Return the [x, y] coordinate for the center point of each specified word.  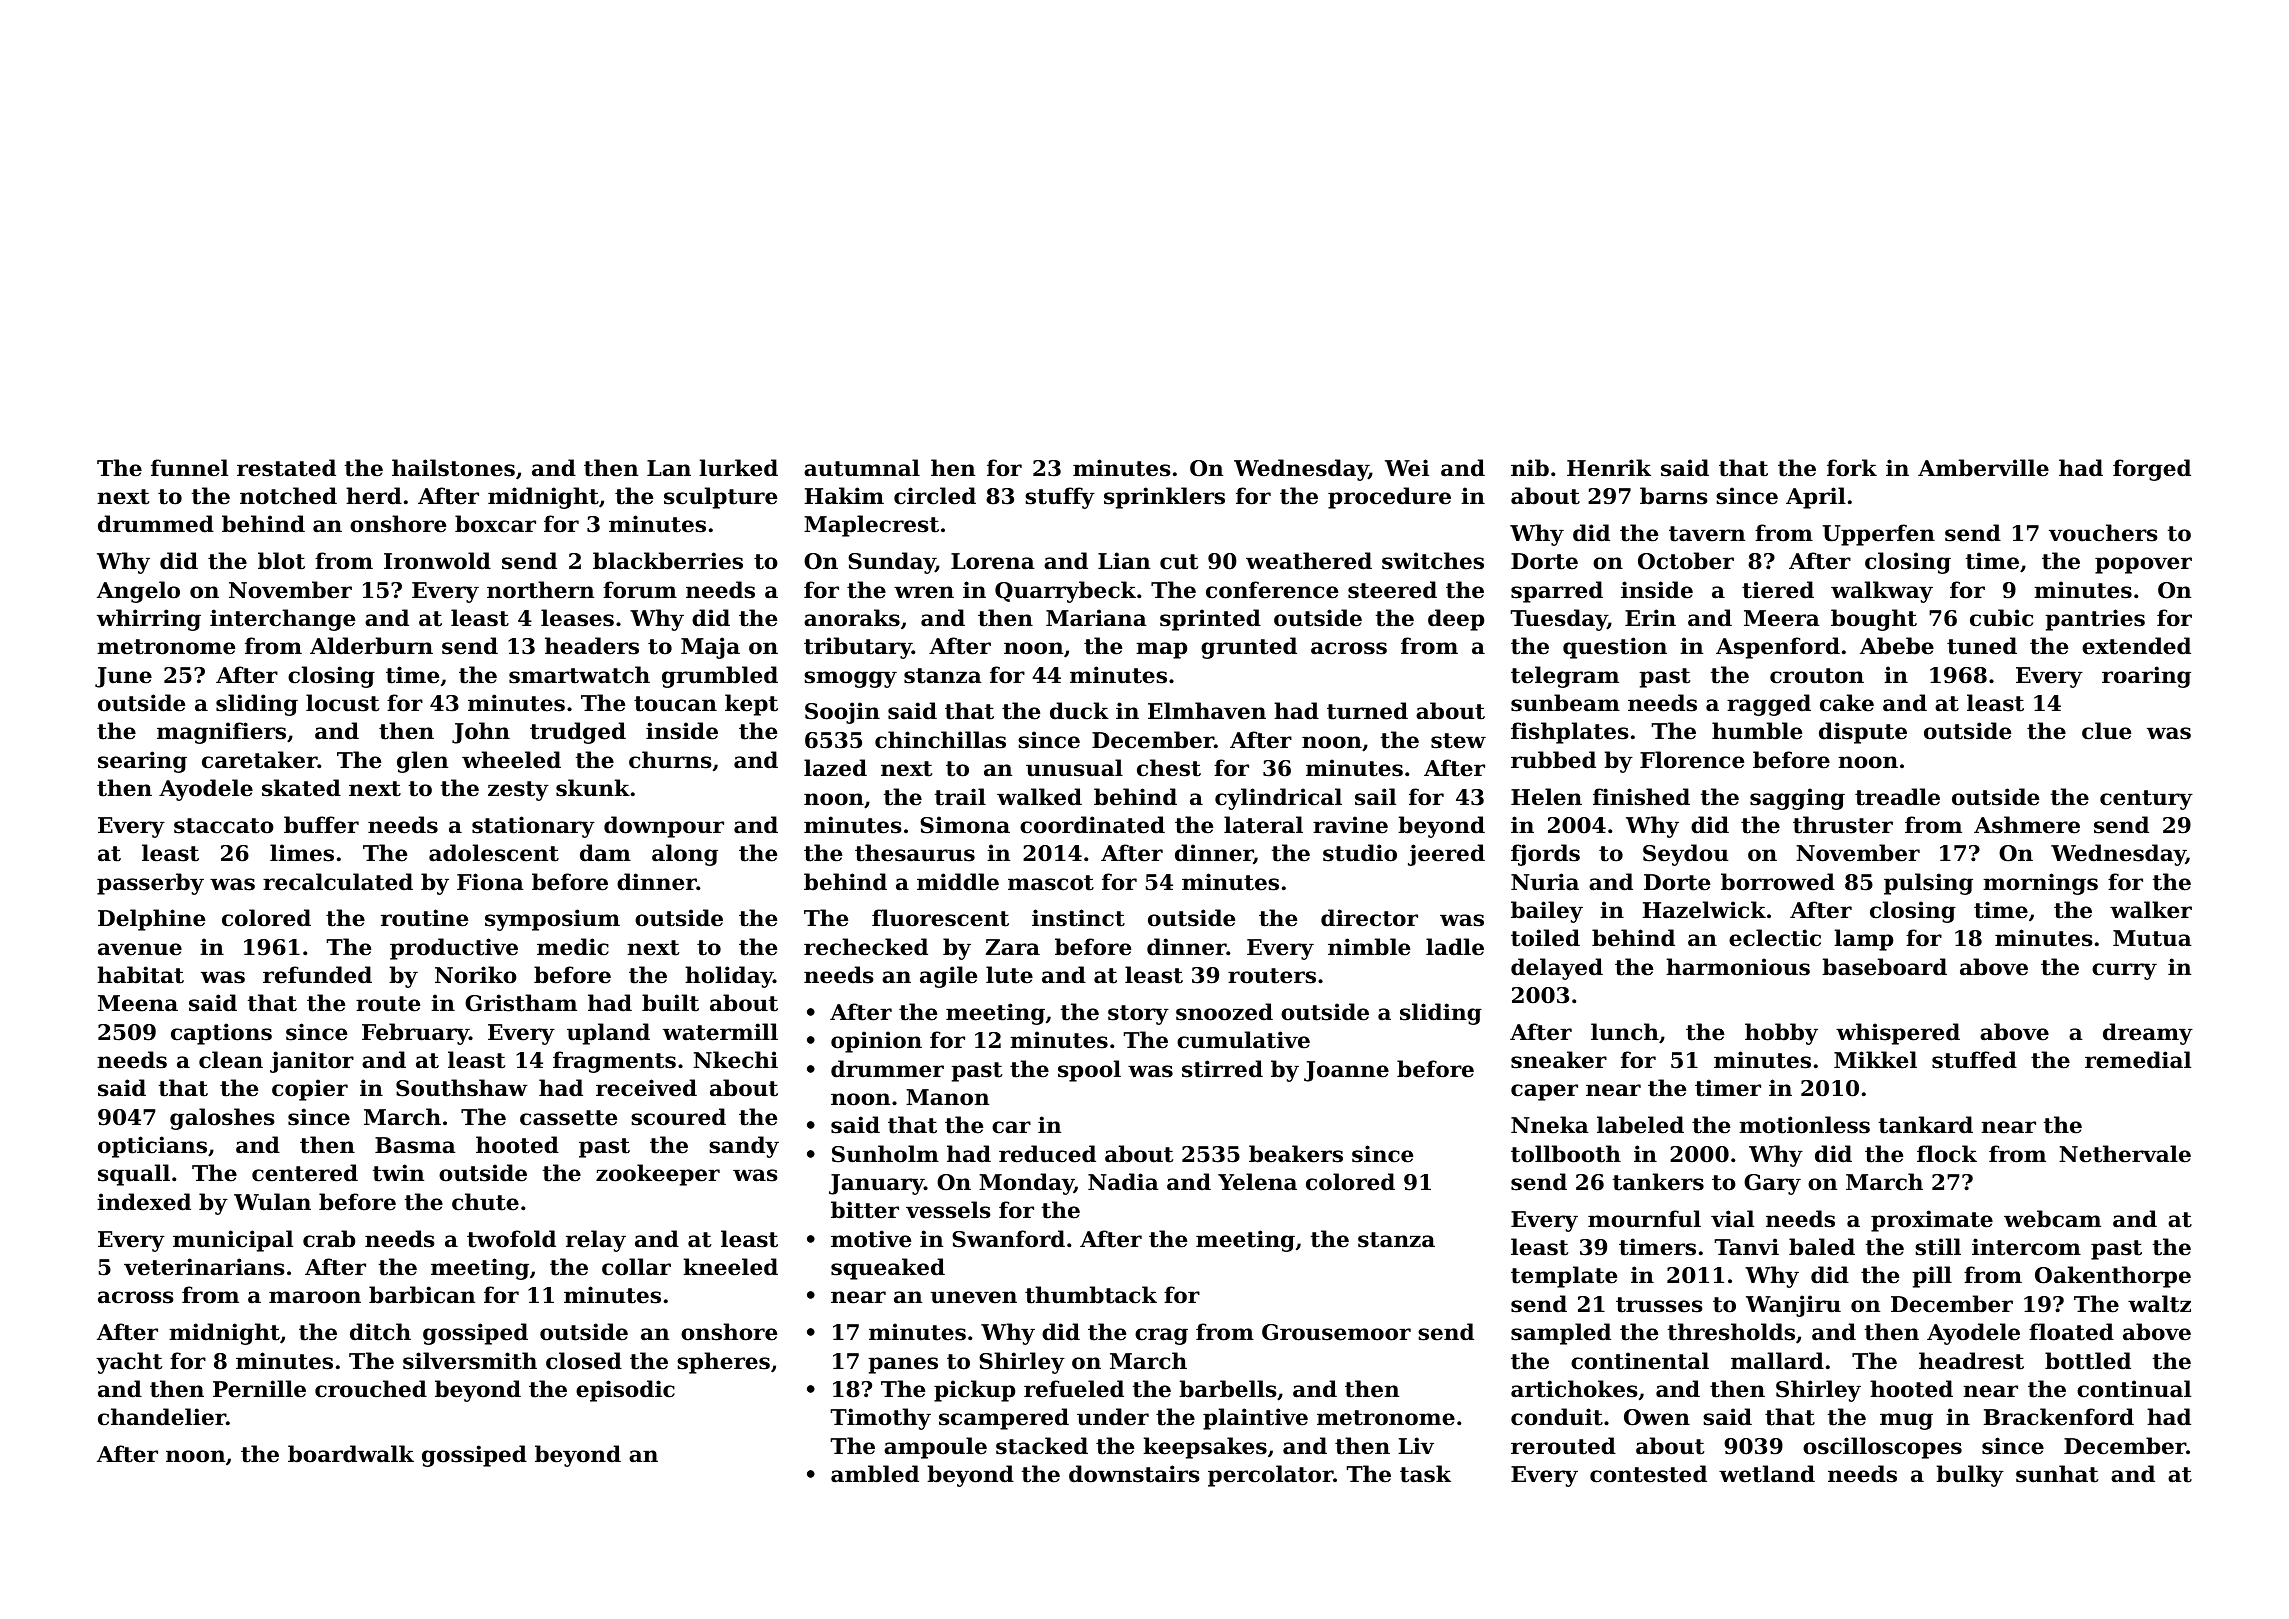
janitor [312, 1062]
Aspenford [1778, 648]
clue [2106, 731]
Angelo [138, 592]
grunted [1249, 648]
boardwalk [351, 1454]
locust [342, 703]
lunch [1625, 1032]
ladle [1455, 947]
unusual [1074, 768]
